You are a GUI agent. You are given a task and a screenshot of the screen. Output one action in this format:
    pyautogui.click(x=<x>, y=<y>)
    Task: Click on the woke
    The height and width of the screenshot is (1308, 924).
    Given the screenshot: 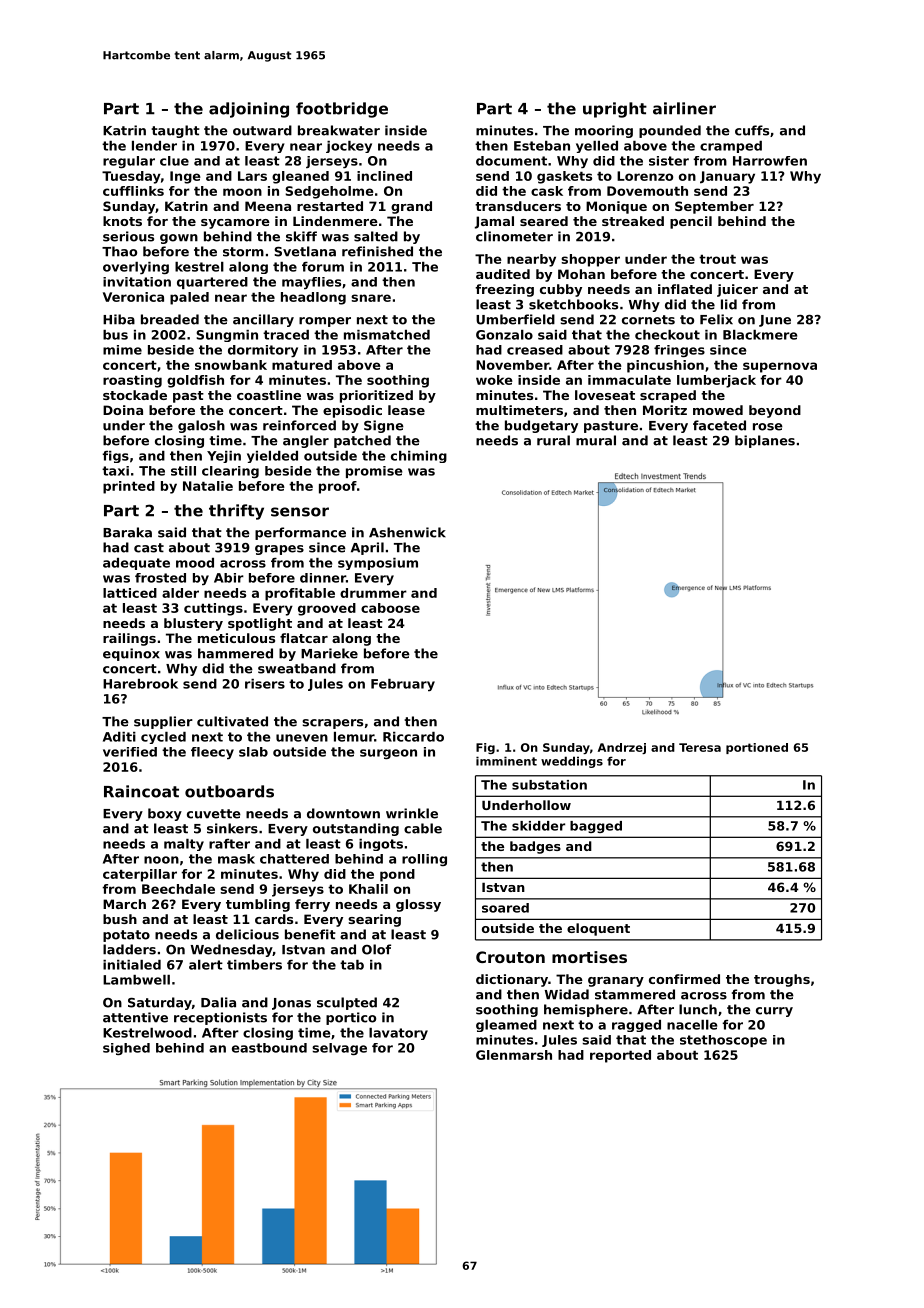 What is the action you would take?
    pyautogui.click(x=494, y=380)
